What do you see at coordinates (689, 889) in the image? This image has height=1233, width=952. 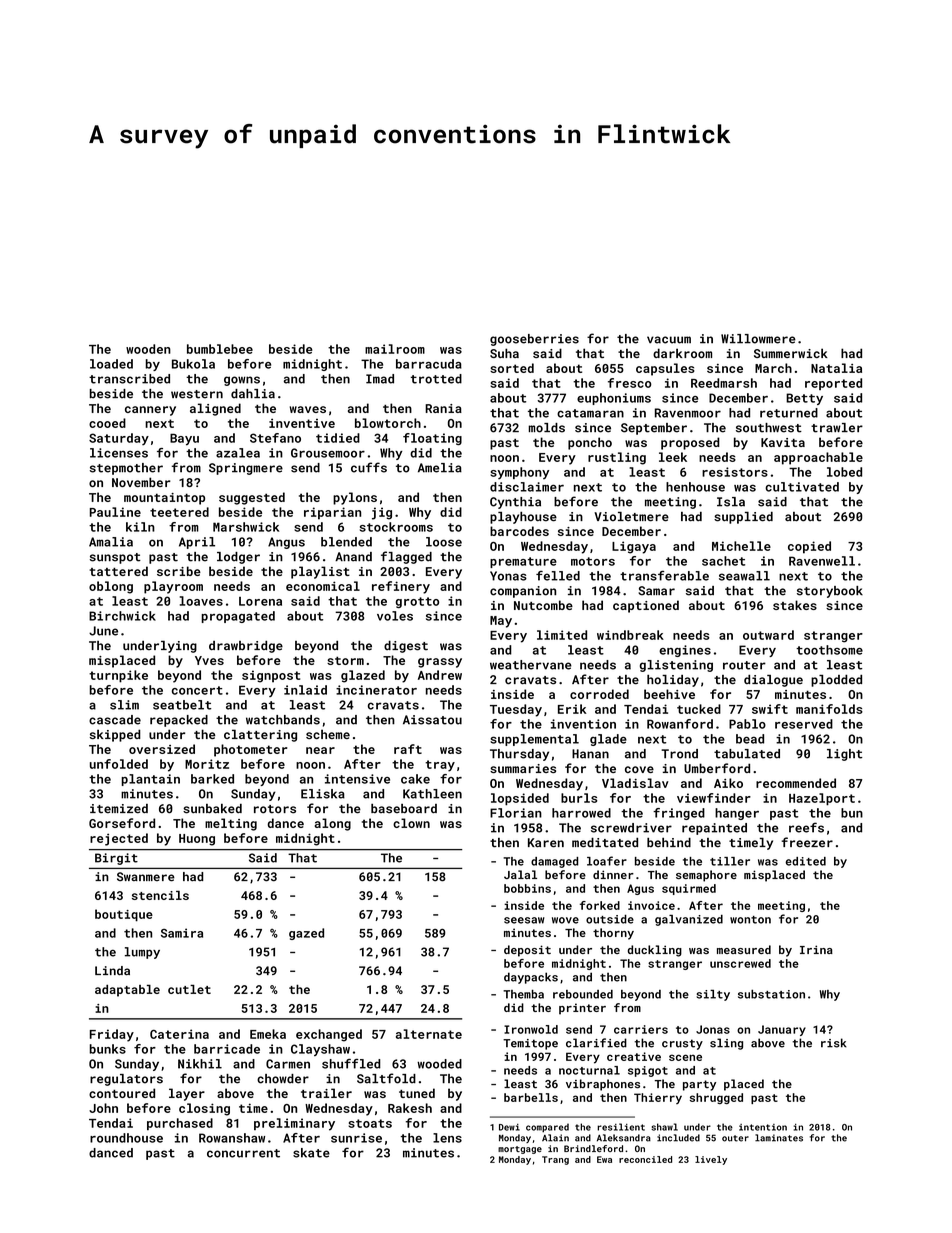 I see `squirmed` at bounding box center [689, 889].
